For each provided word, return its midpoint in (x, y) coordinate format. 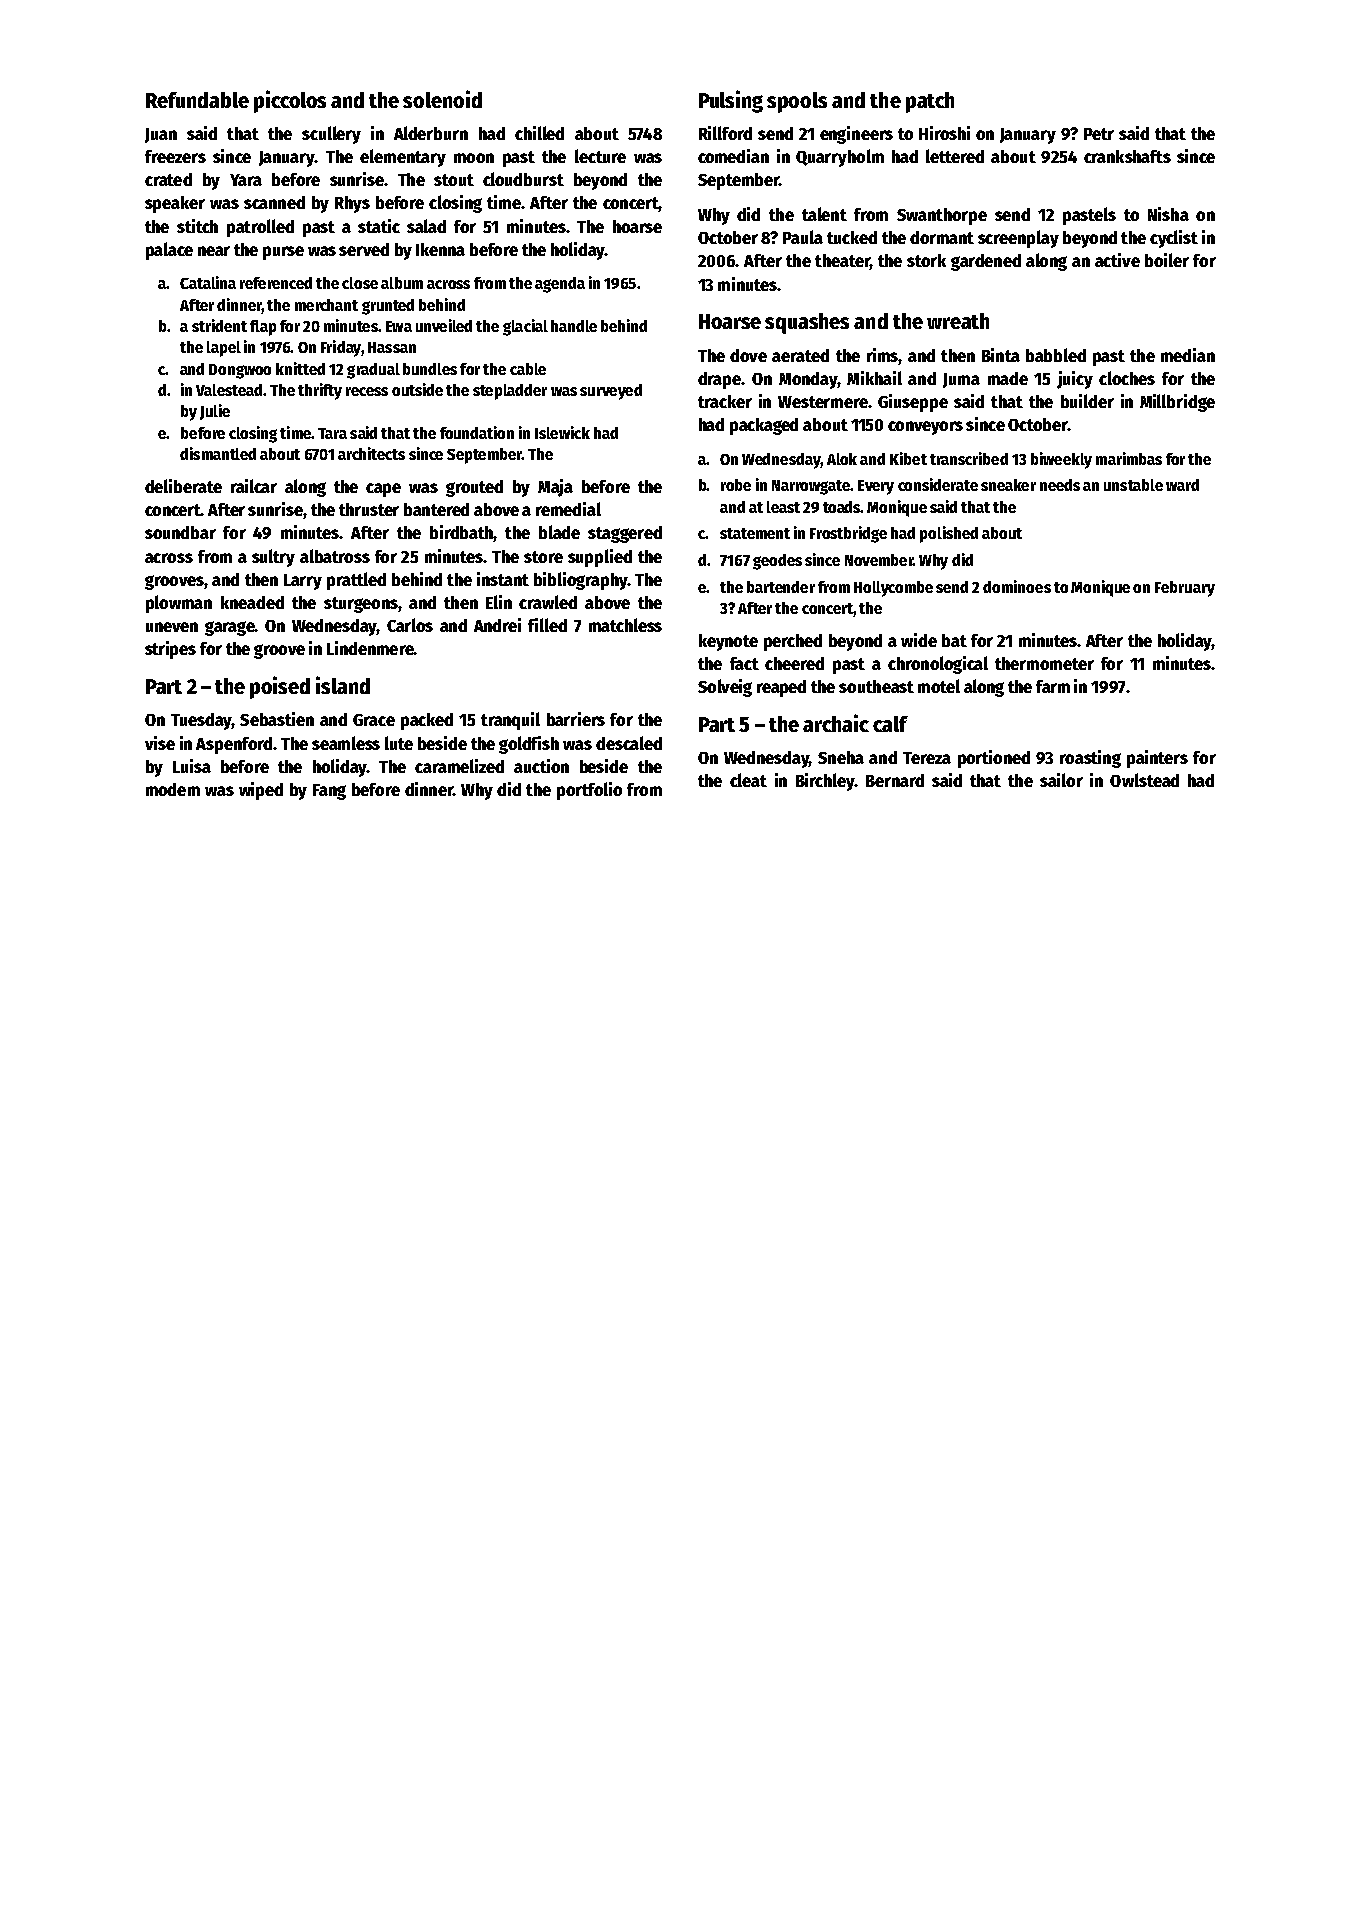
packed (427, 721)
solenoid (442, 99)
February (1185, 589)
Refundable (197, 100)
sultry (273, 558)
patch (930, 102)
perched (793, 642)
